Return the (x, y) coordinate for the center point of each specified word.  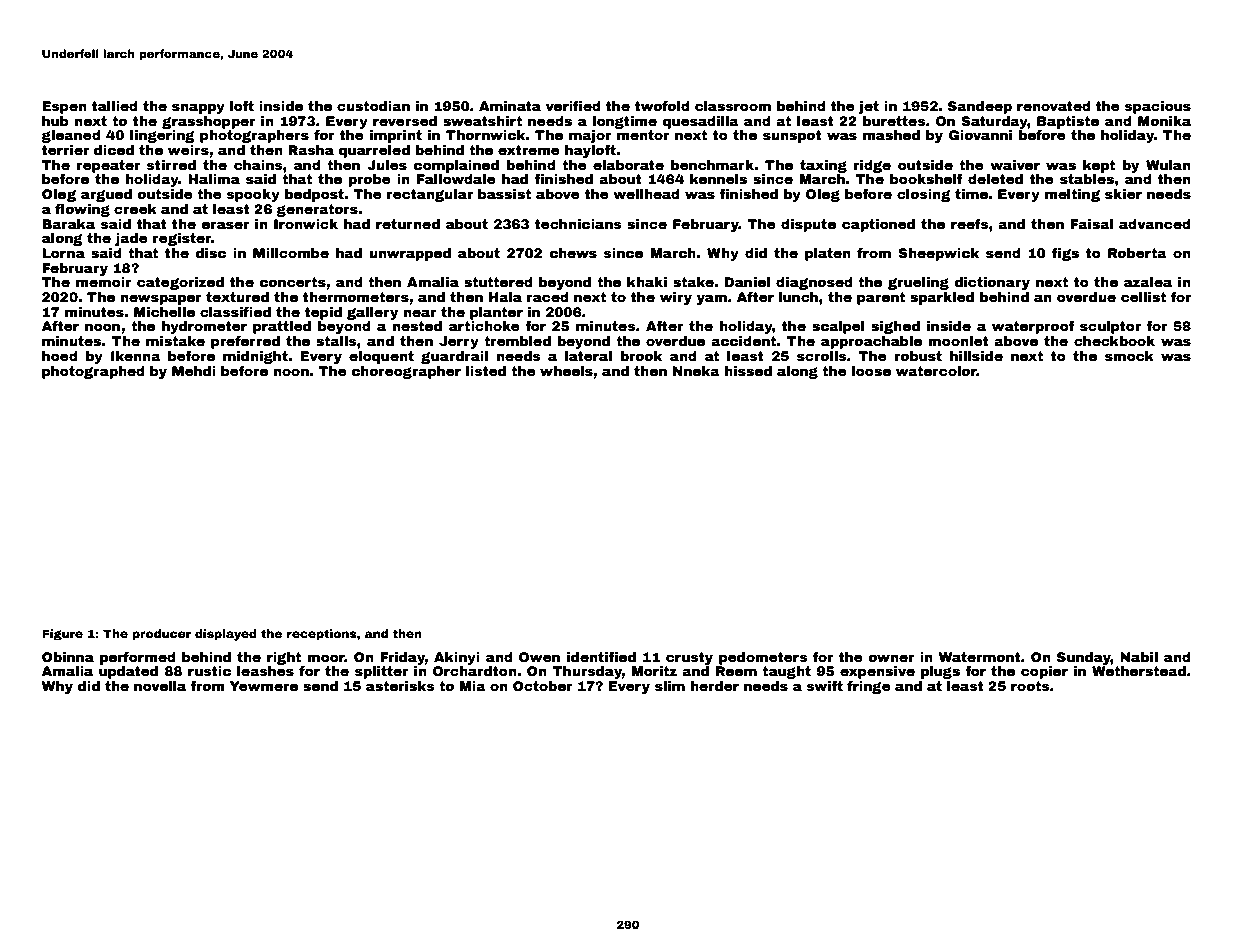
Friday (402, 658)
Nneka (696, 371)
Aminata (510, 106)
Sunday (1084, 658)
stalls (336, 341)
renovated (1054, 106)
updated (128, 672)
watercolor (936, 371)
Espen (64, 107)
